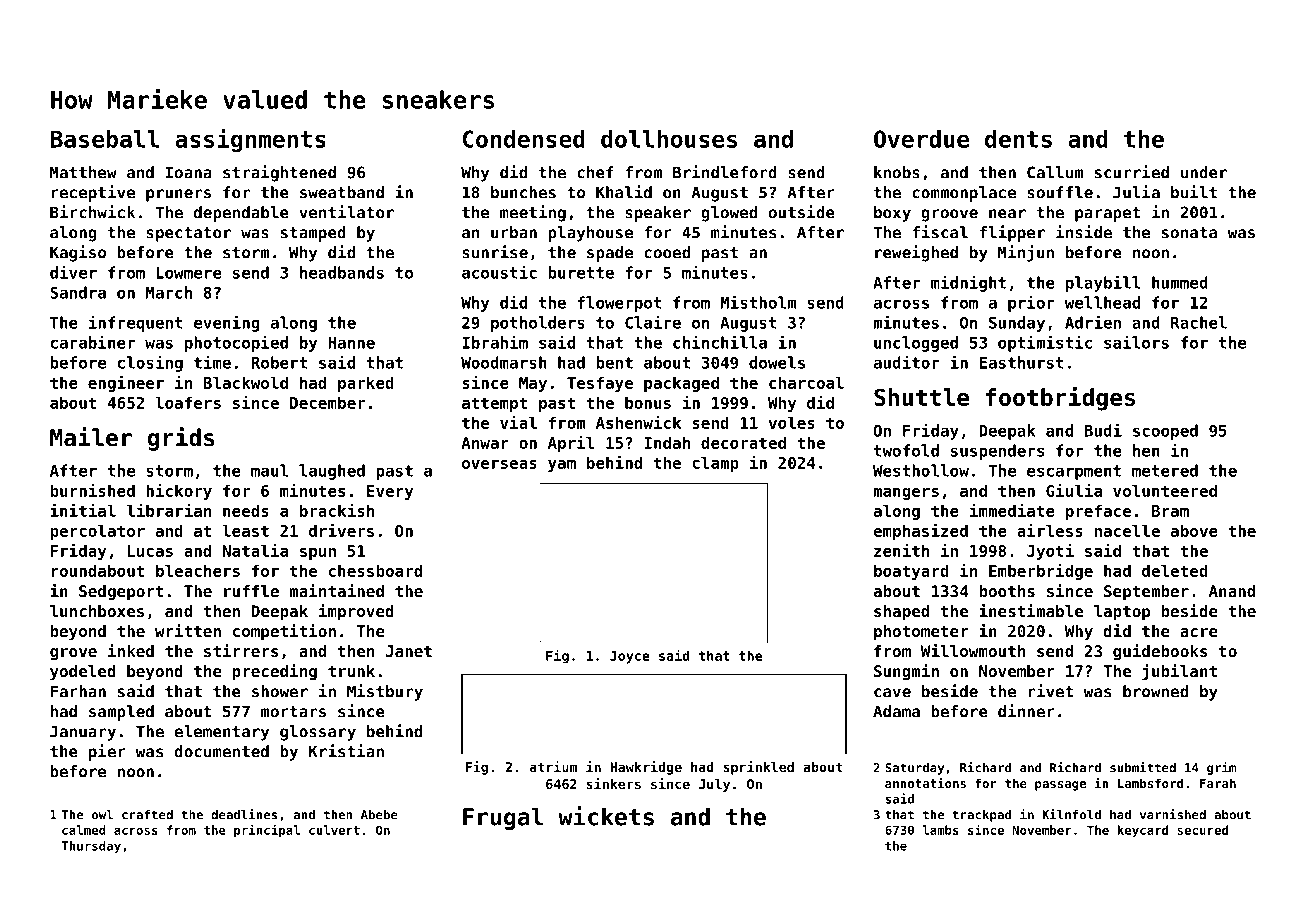  Describe the element at coordinates (638, 422) in the screenshot. I see `Ashenwick` at that location.
